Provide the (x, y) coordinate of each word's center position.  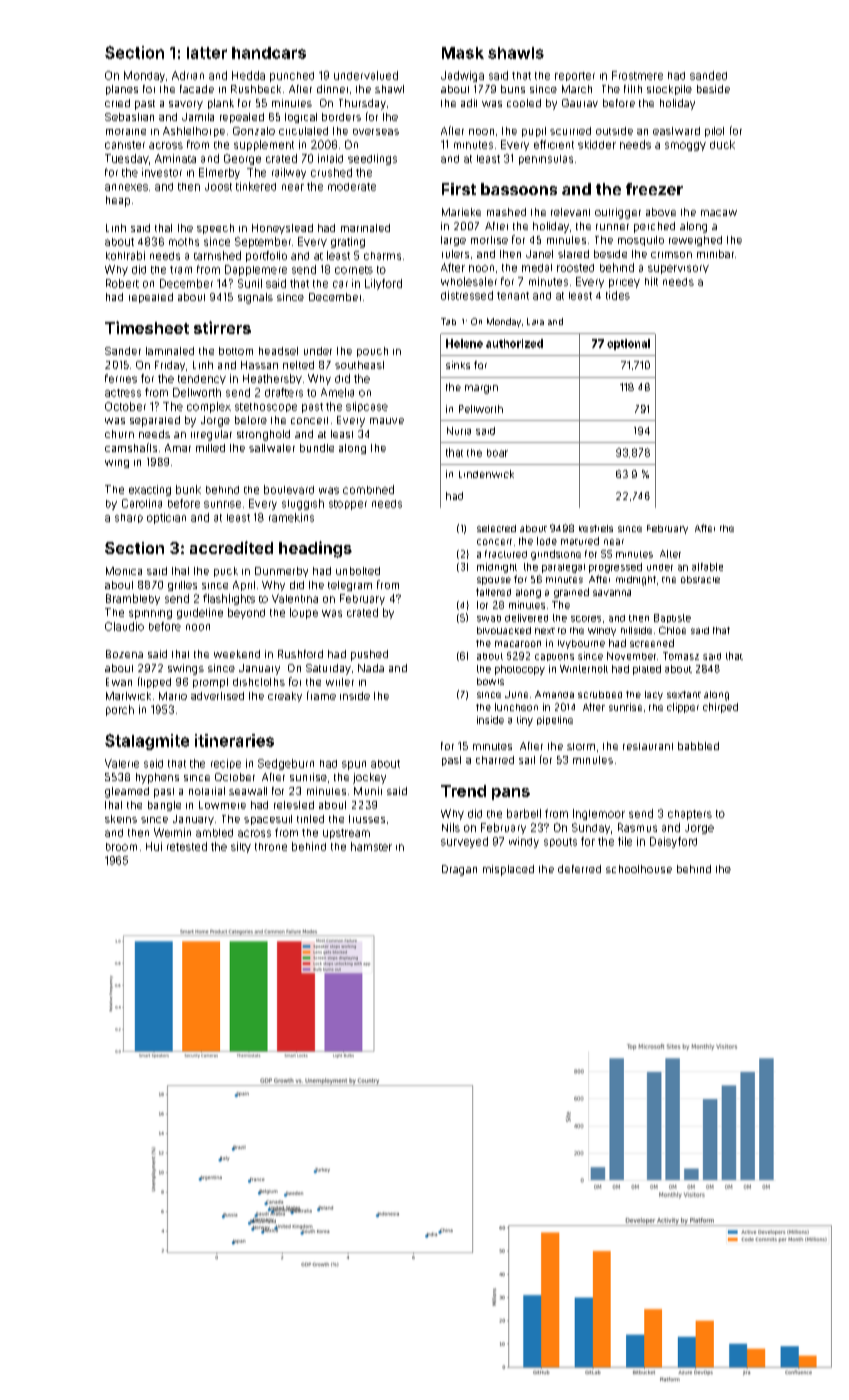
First (459, 189)
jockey (369, 778)
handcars (269, 53)
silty (241, 847)
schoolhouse (639, 869)
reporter (575, 76)
